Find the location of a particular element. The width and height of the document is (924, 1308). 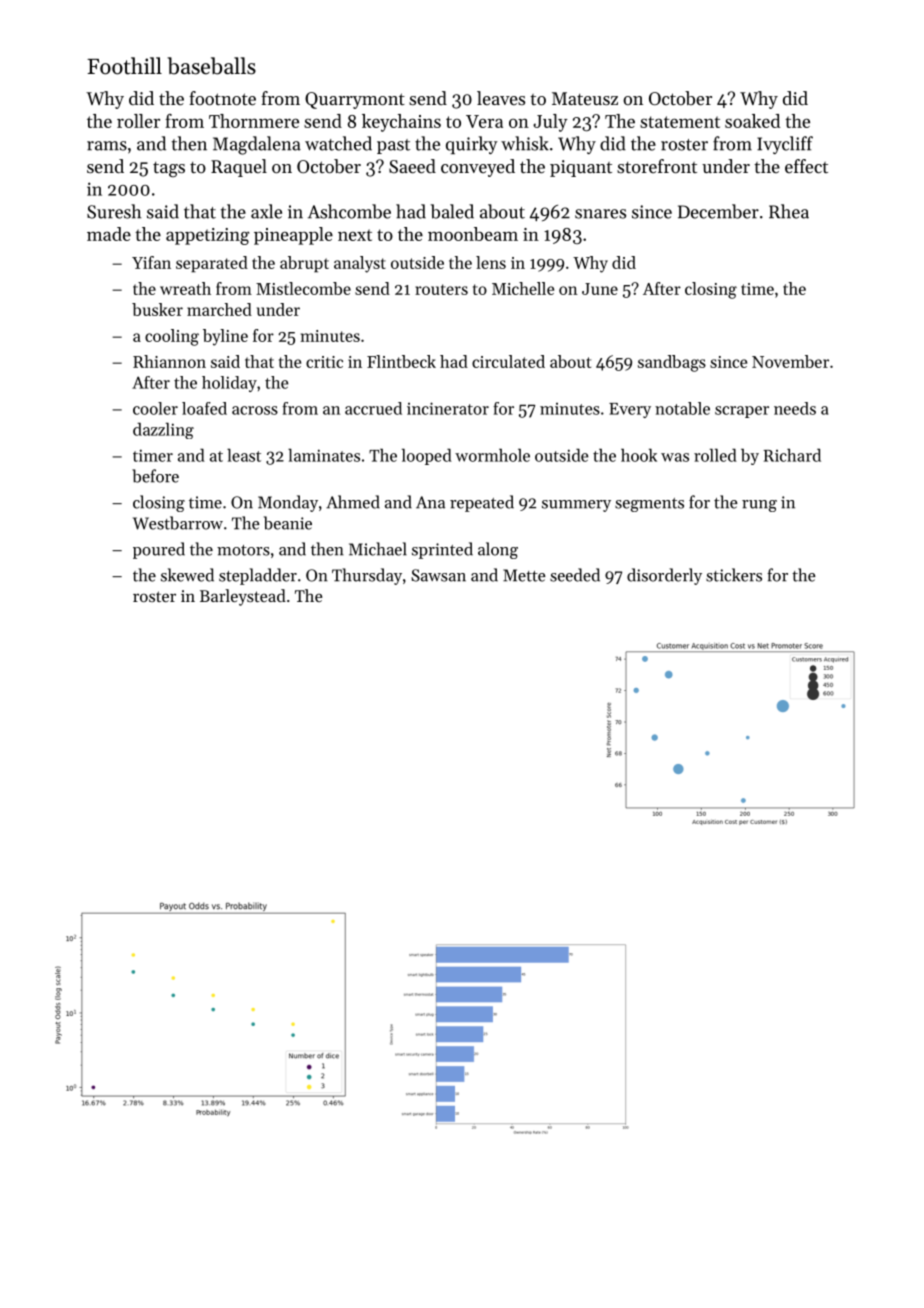

needs is located at coordinates (795, 408).
